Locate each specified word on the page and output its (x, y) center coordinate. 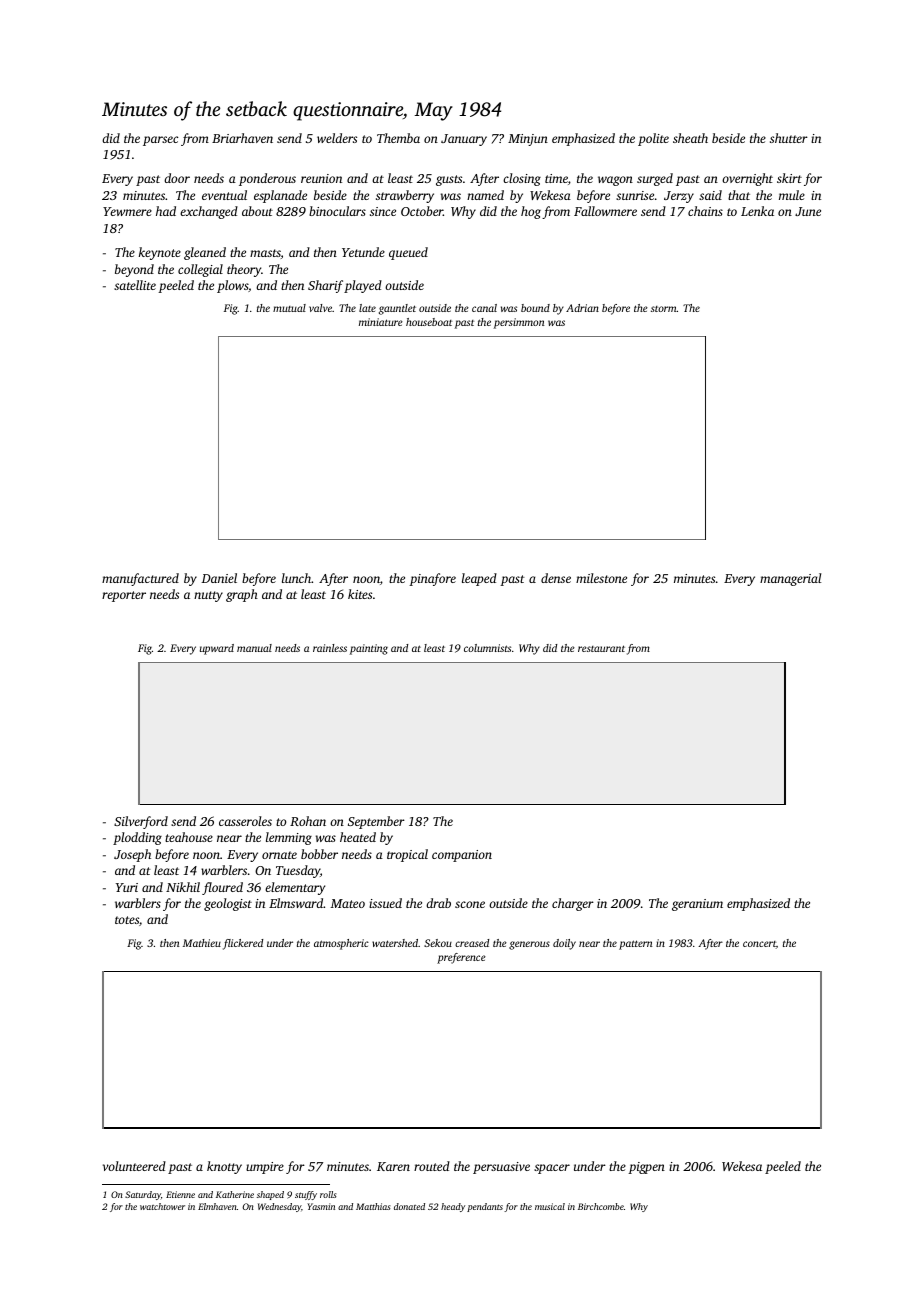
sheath (690, 138)
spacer (552, 1169)
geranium (697, 905)
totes (127, 920)
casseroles (245, 821)
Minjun (528, 140)
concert (759, 944)
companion (462, 856)
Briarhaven (242, 138)
